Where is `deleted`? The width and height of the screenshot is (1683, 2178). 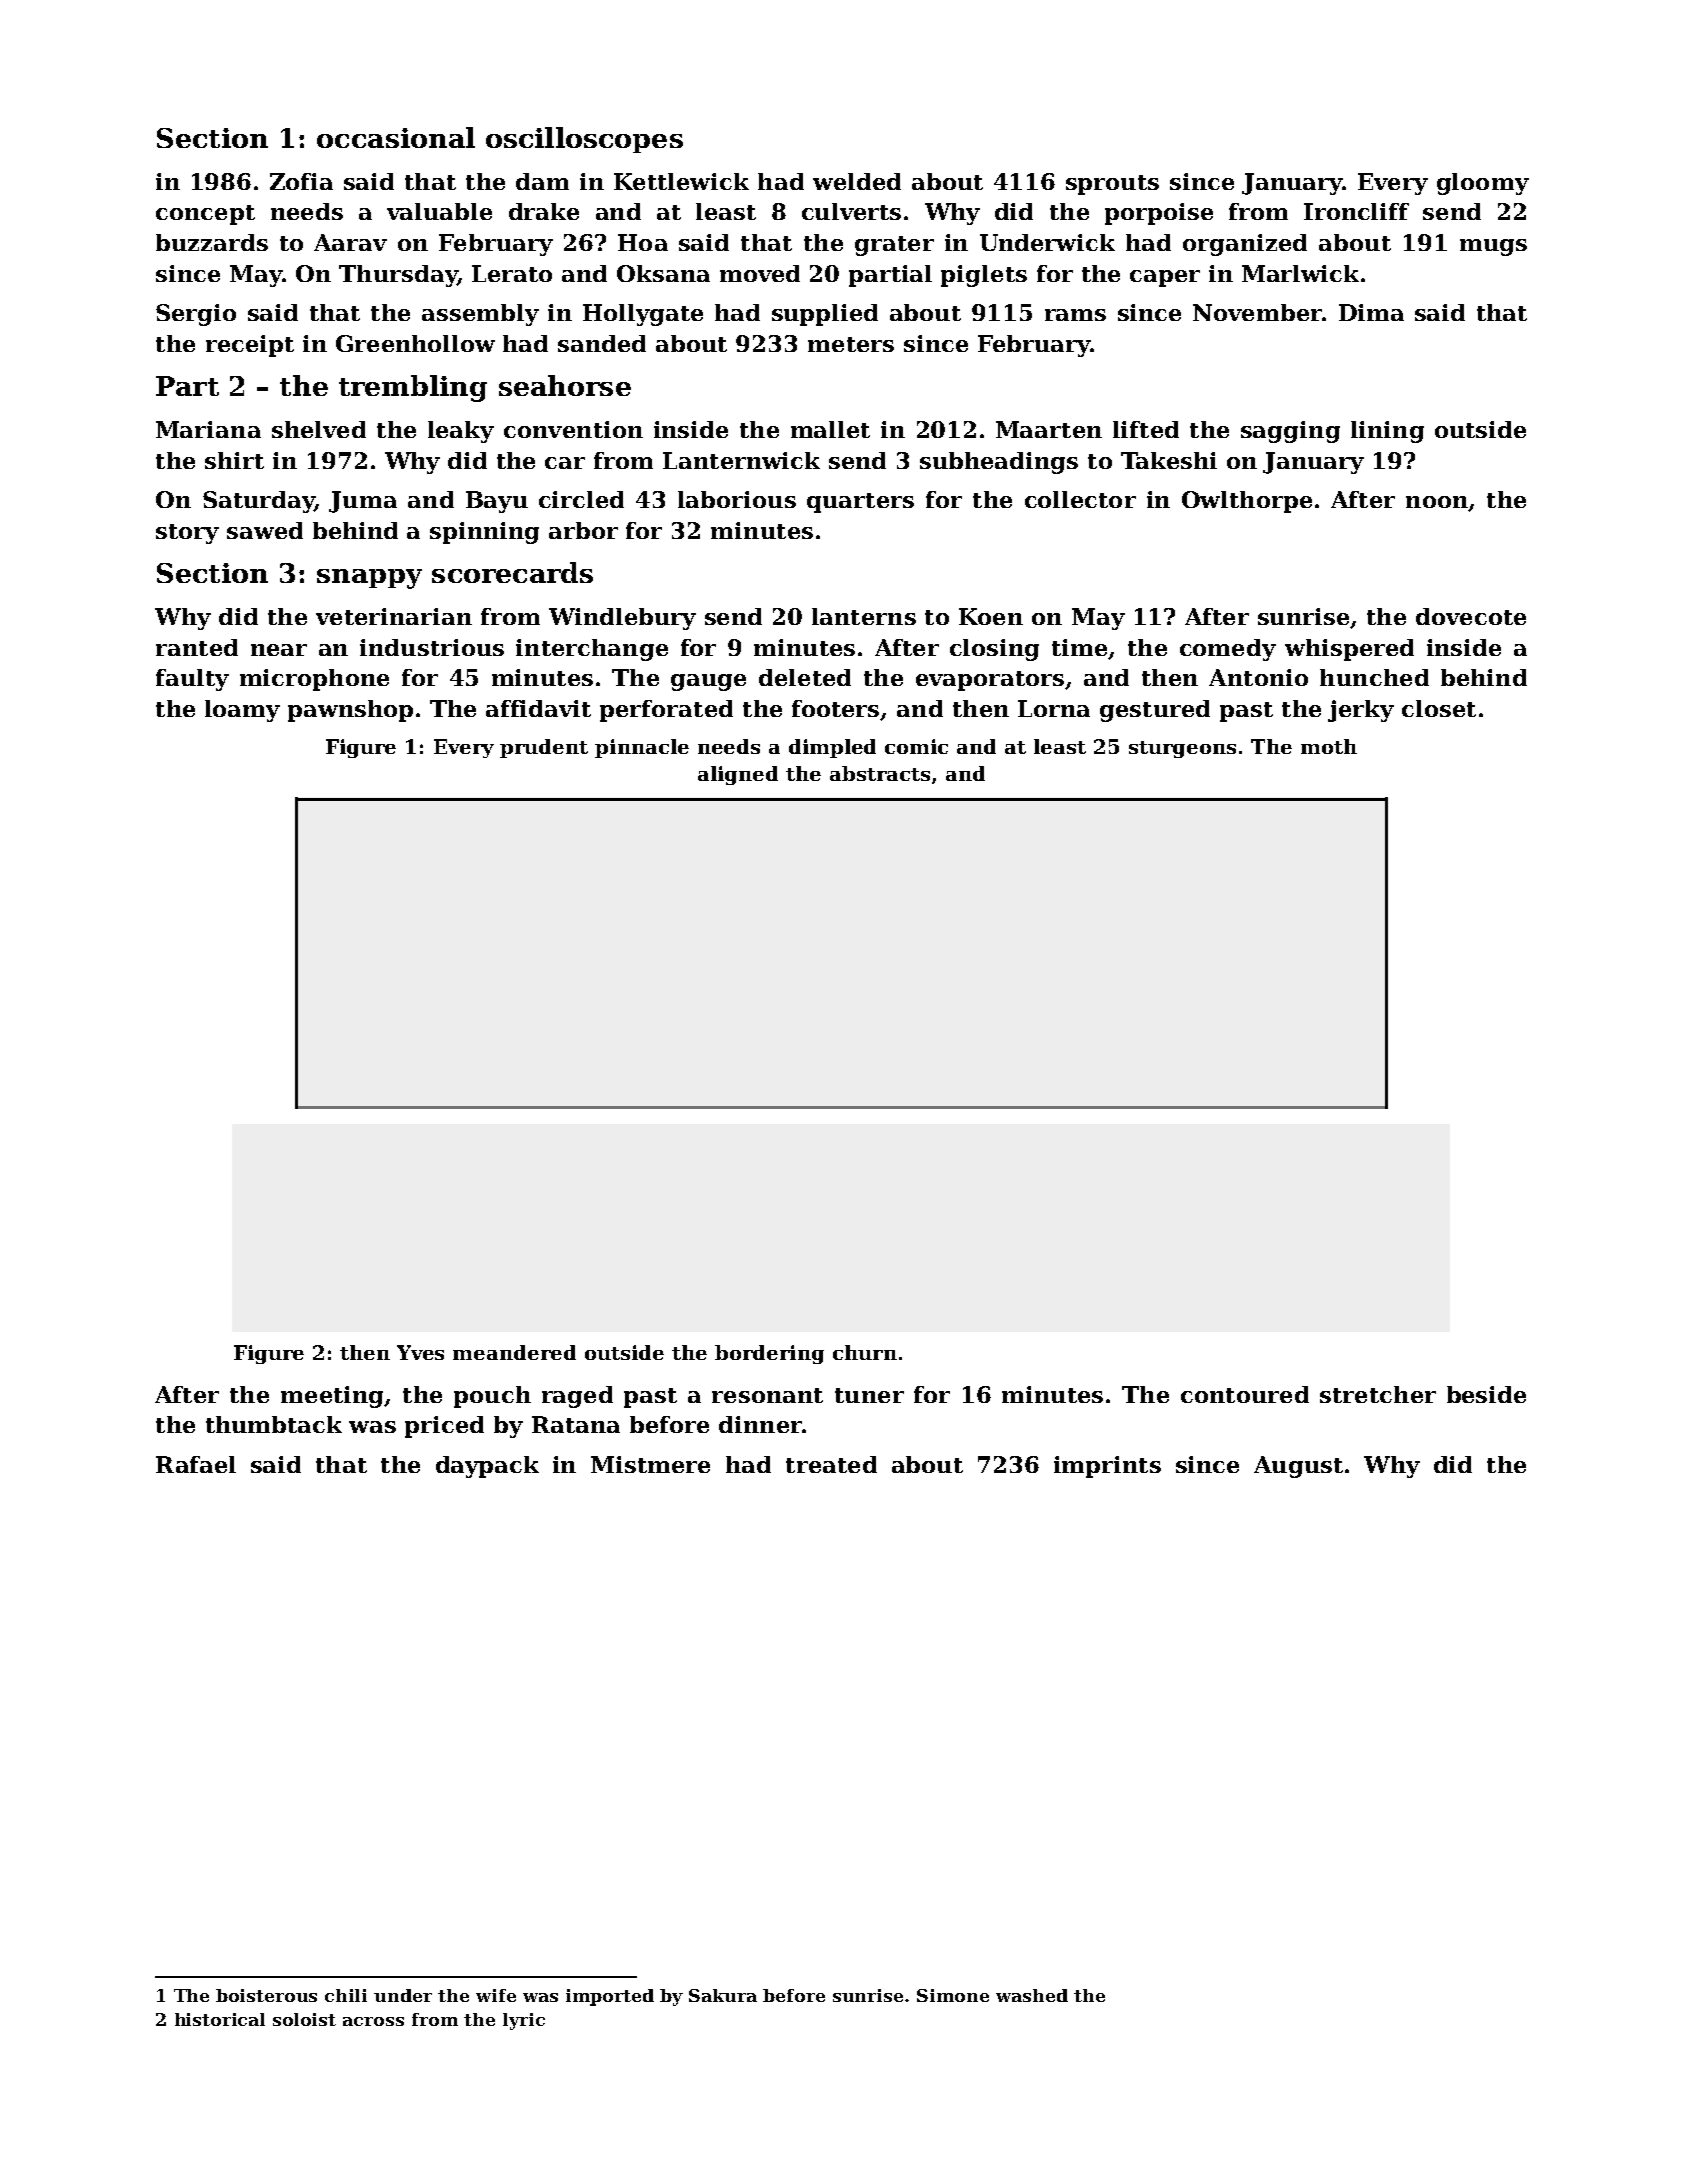
deleted is located at coordinates (805, 677).
